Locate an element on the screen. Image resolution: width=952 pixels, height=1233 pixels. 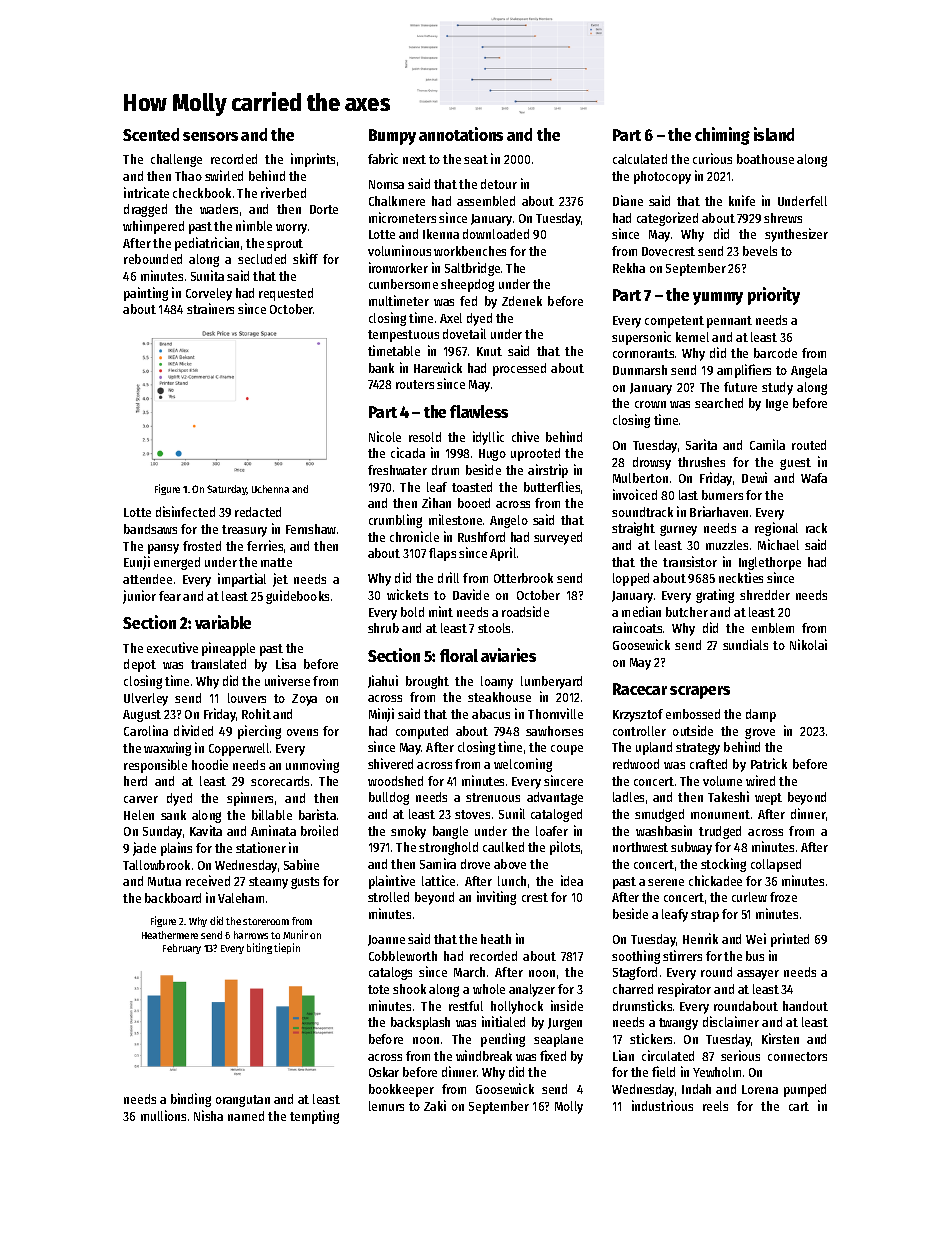
damp is located at coordinates (761, 715).
